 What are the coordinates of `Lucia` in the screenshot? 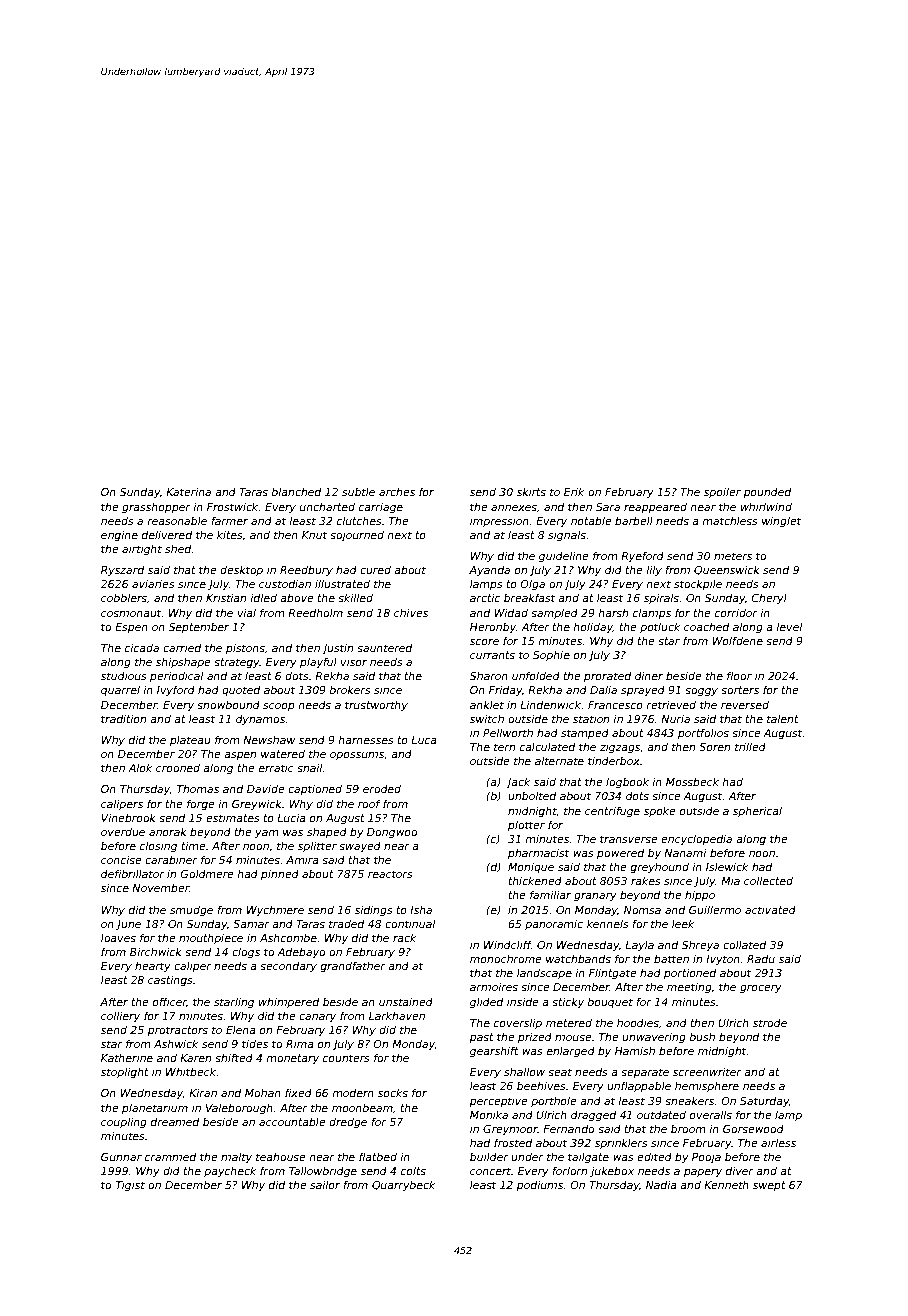 It's located at (291, 818).
